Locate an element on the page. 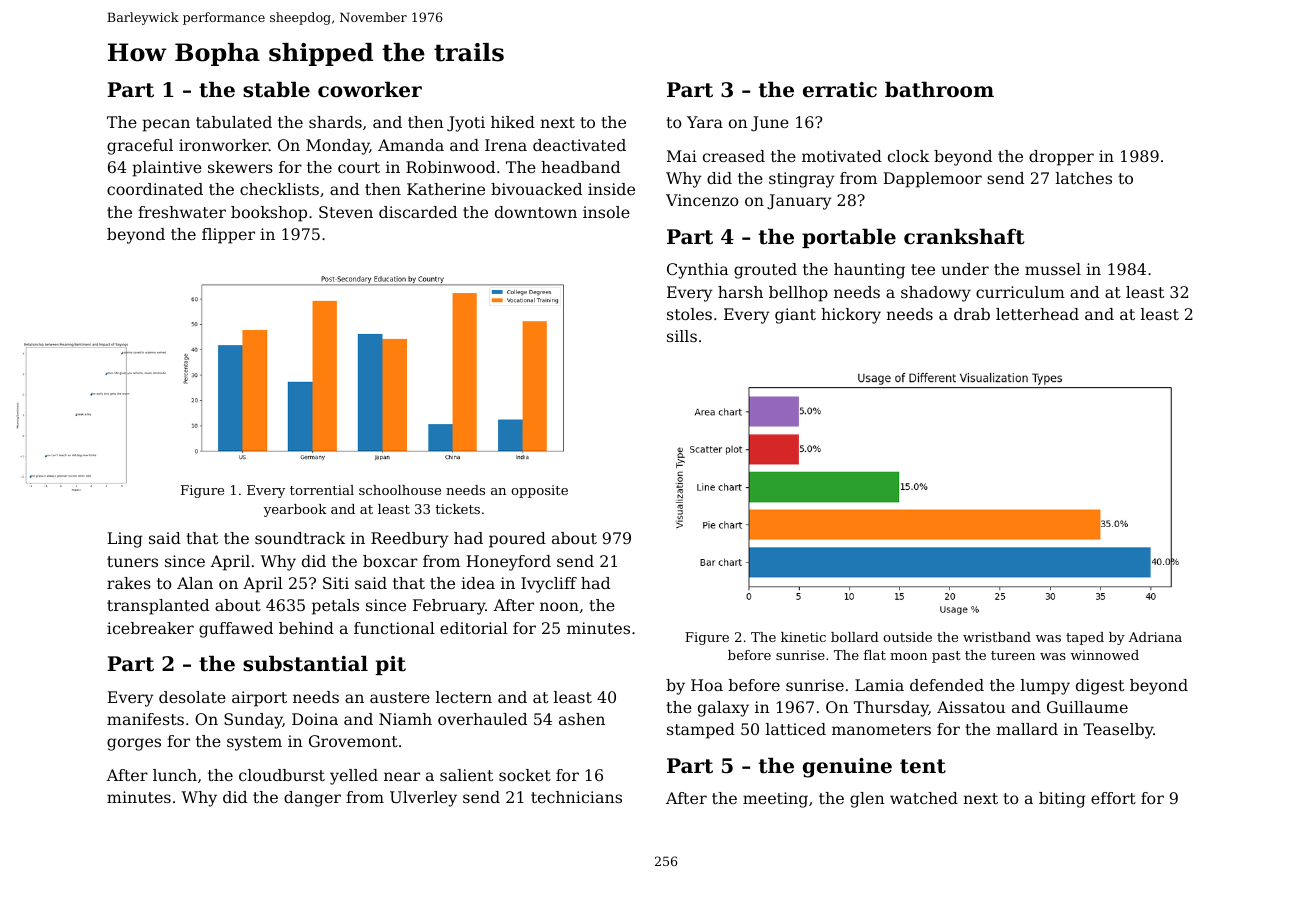  stable is located at coordinates (276, 89).
